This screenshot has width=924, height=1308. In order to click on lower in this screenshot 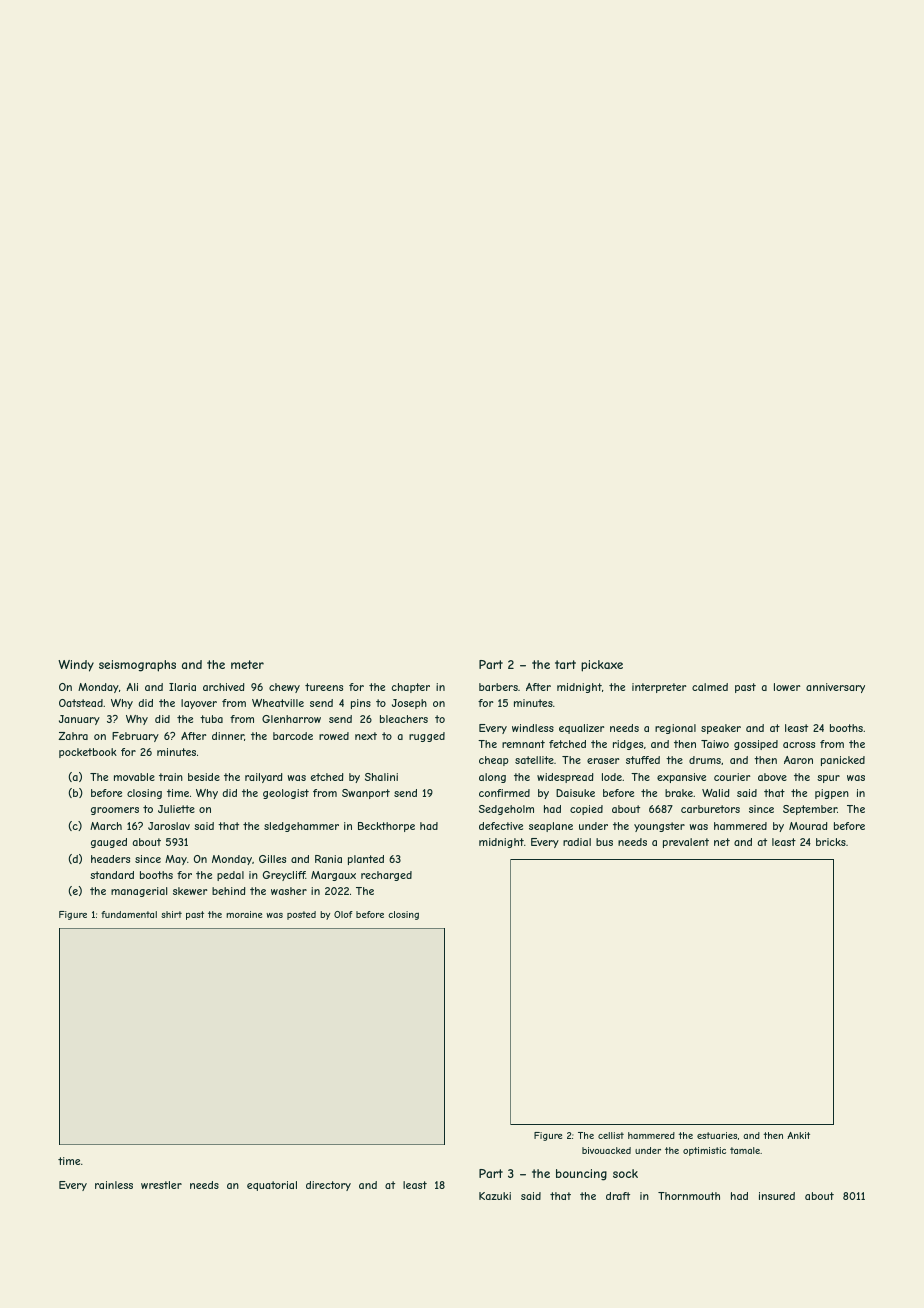, I will do `click(787, 687)`.
